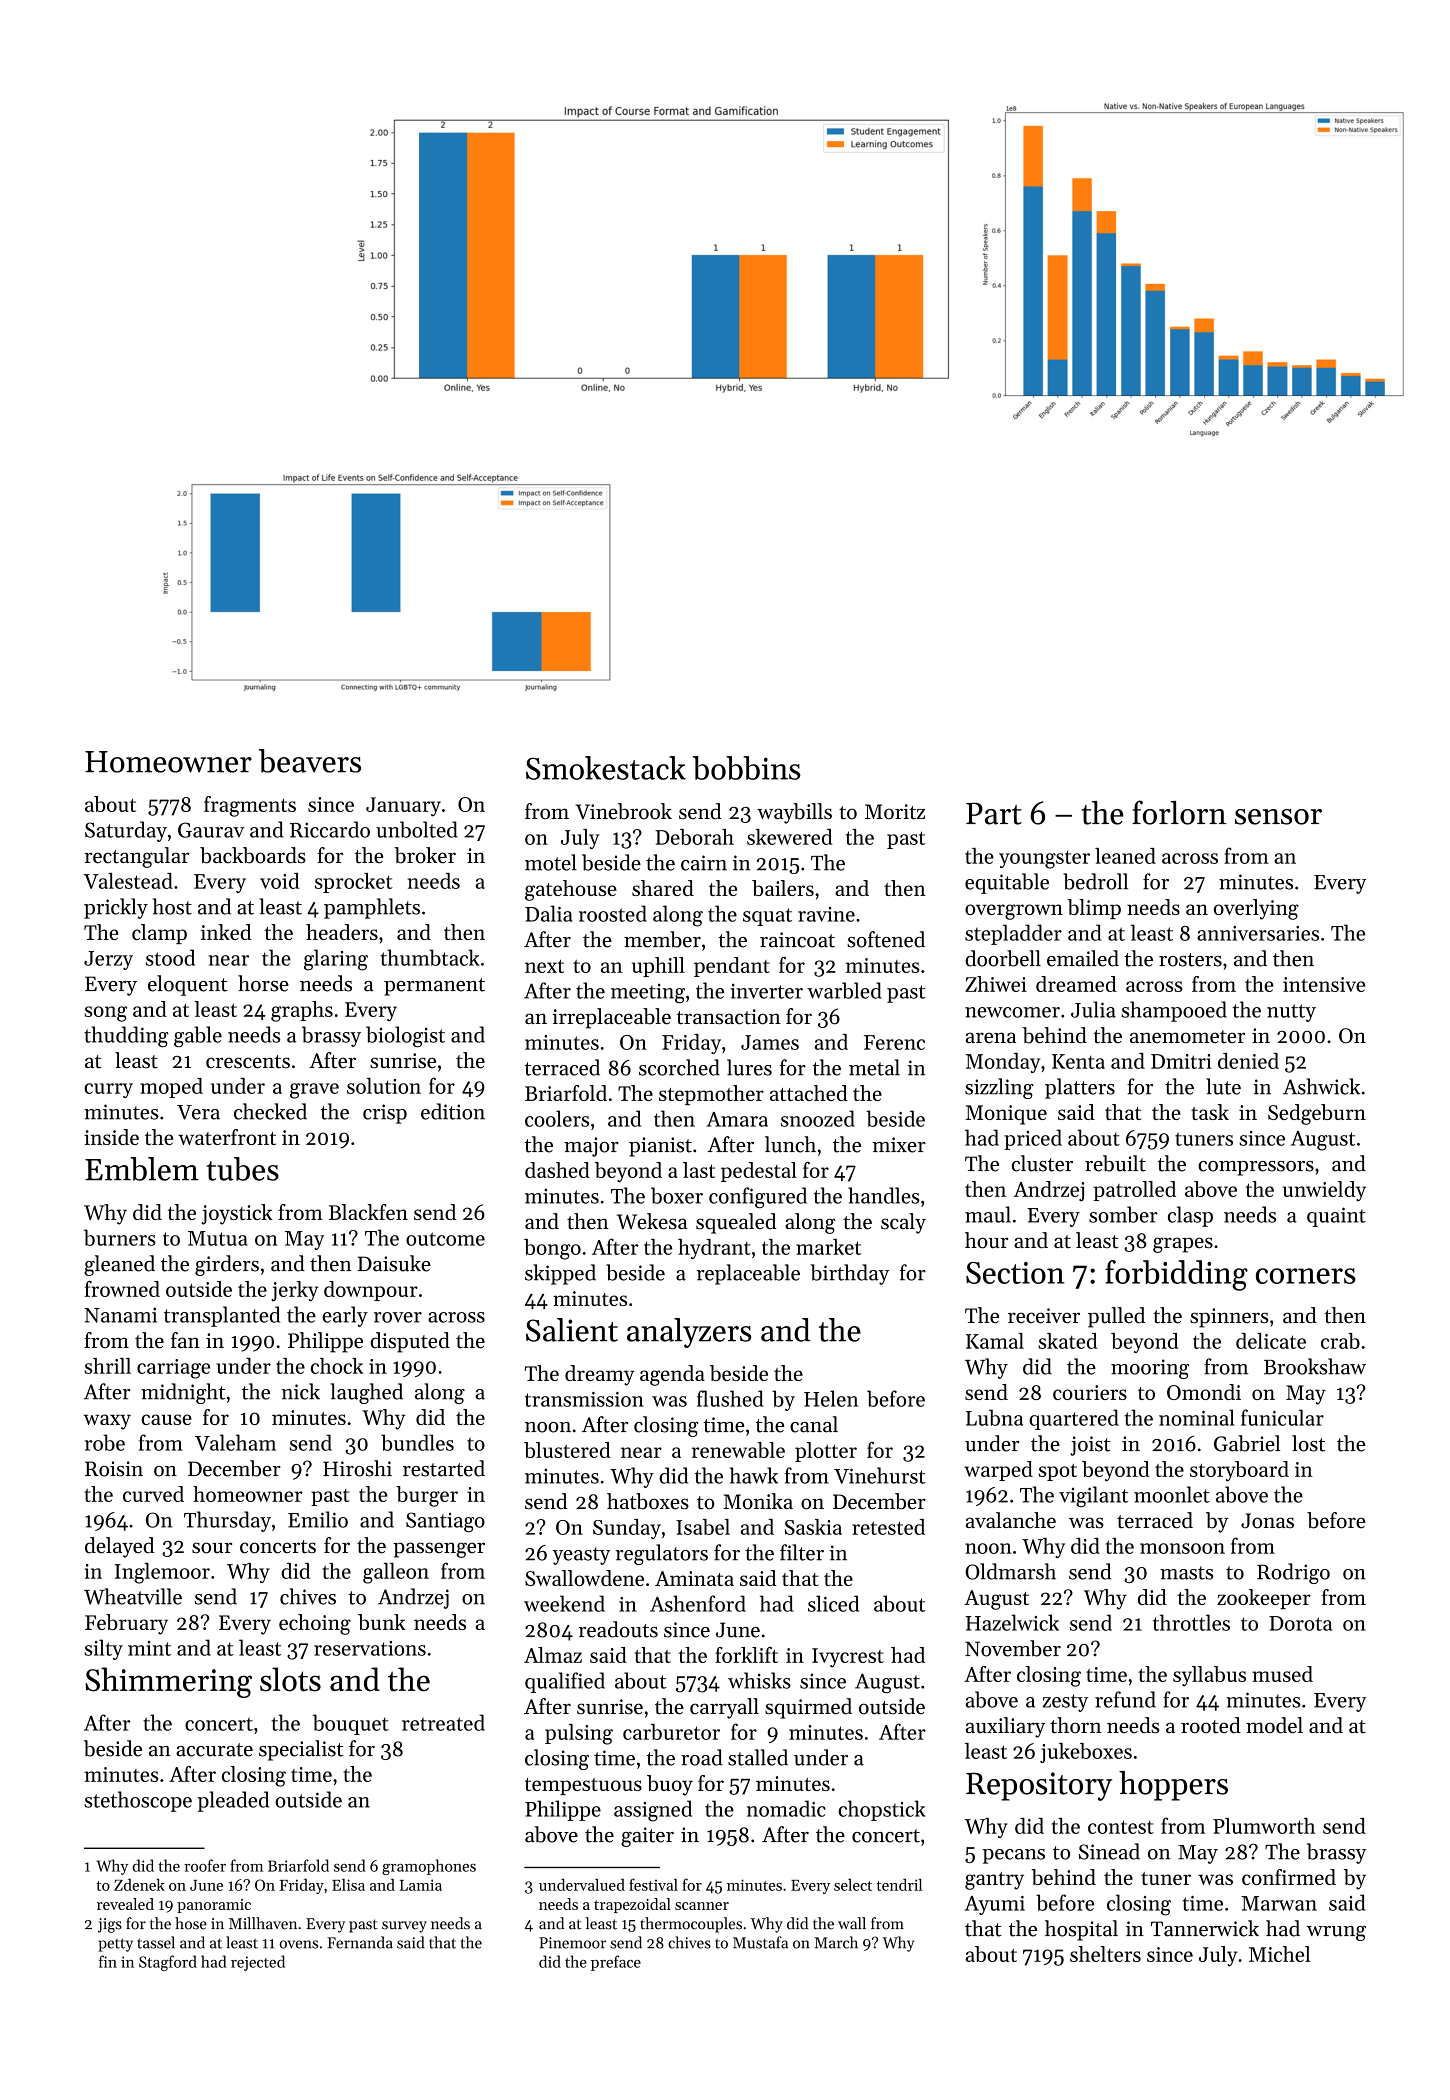  Describe the element at coordinates (1116, 1317) in the page. I see `pulled` at that location.
